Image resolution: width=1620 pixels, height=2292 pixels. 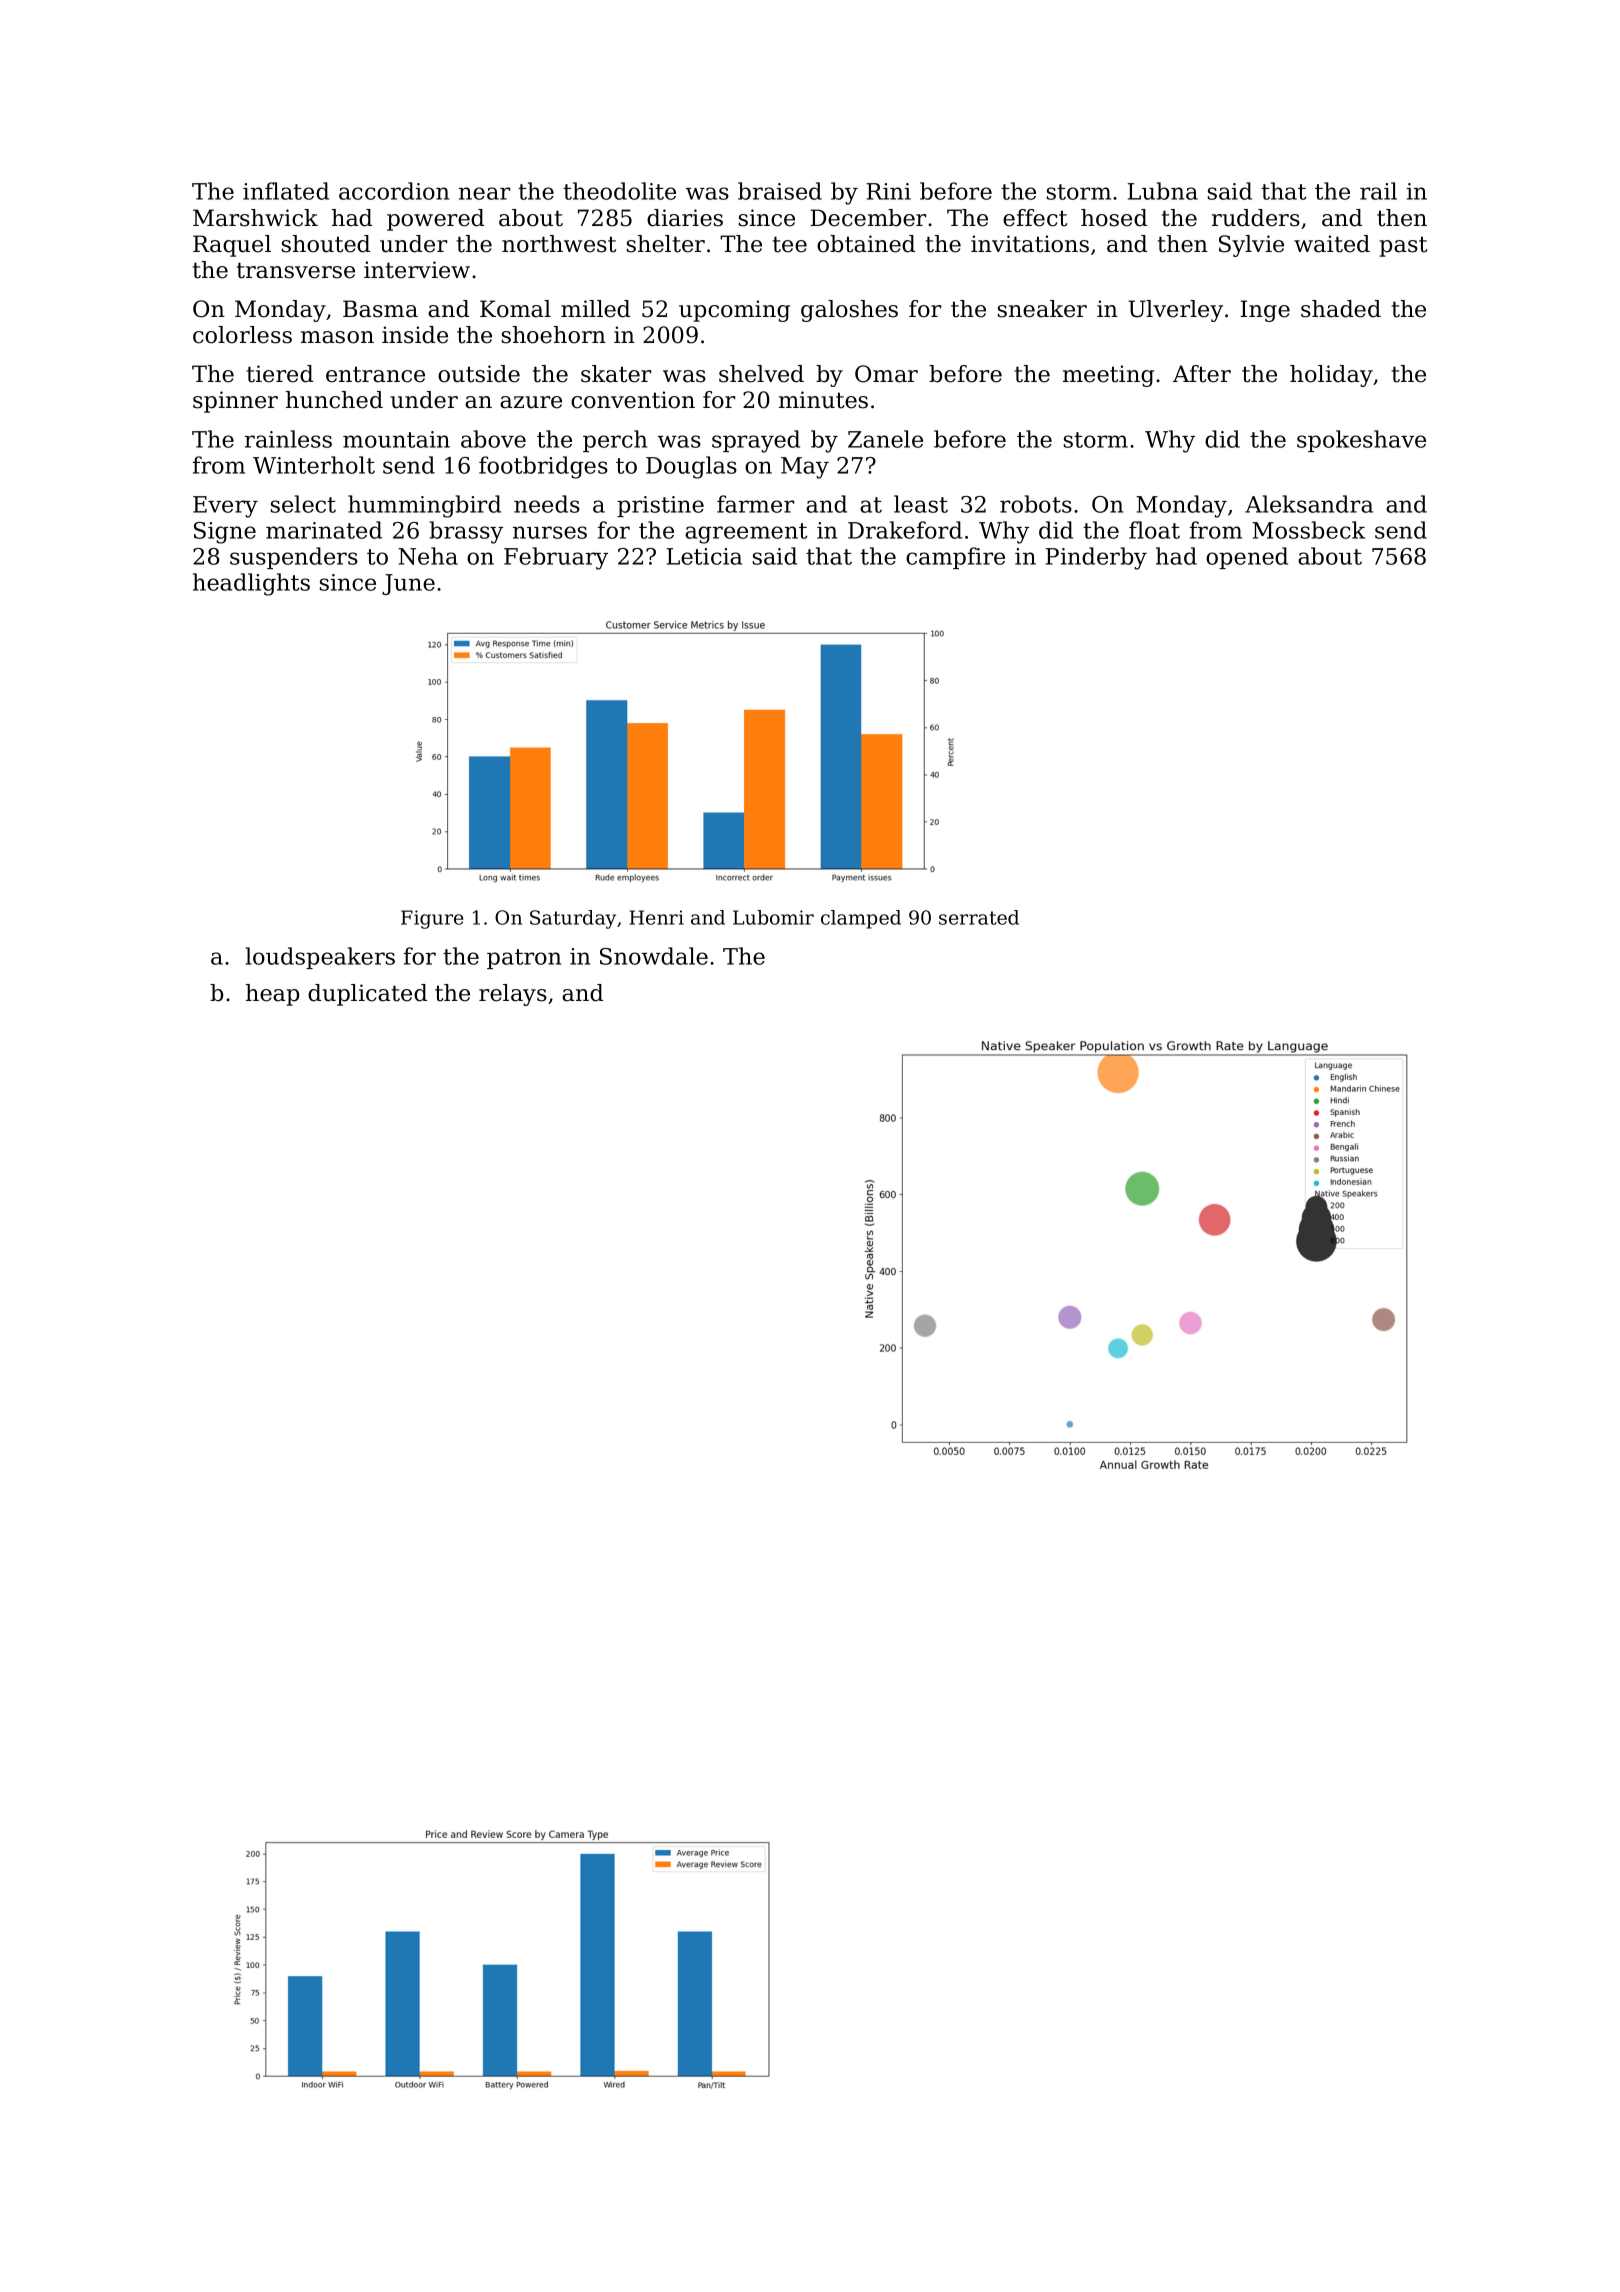 I want to click on northwest, so click(x=559, y=244).
